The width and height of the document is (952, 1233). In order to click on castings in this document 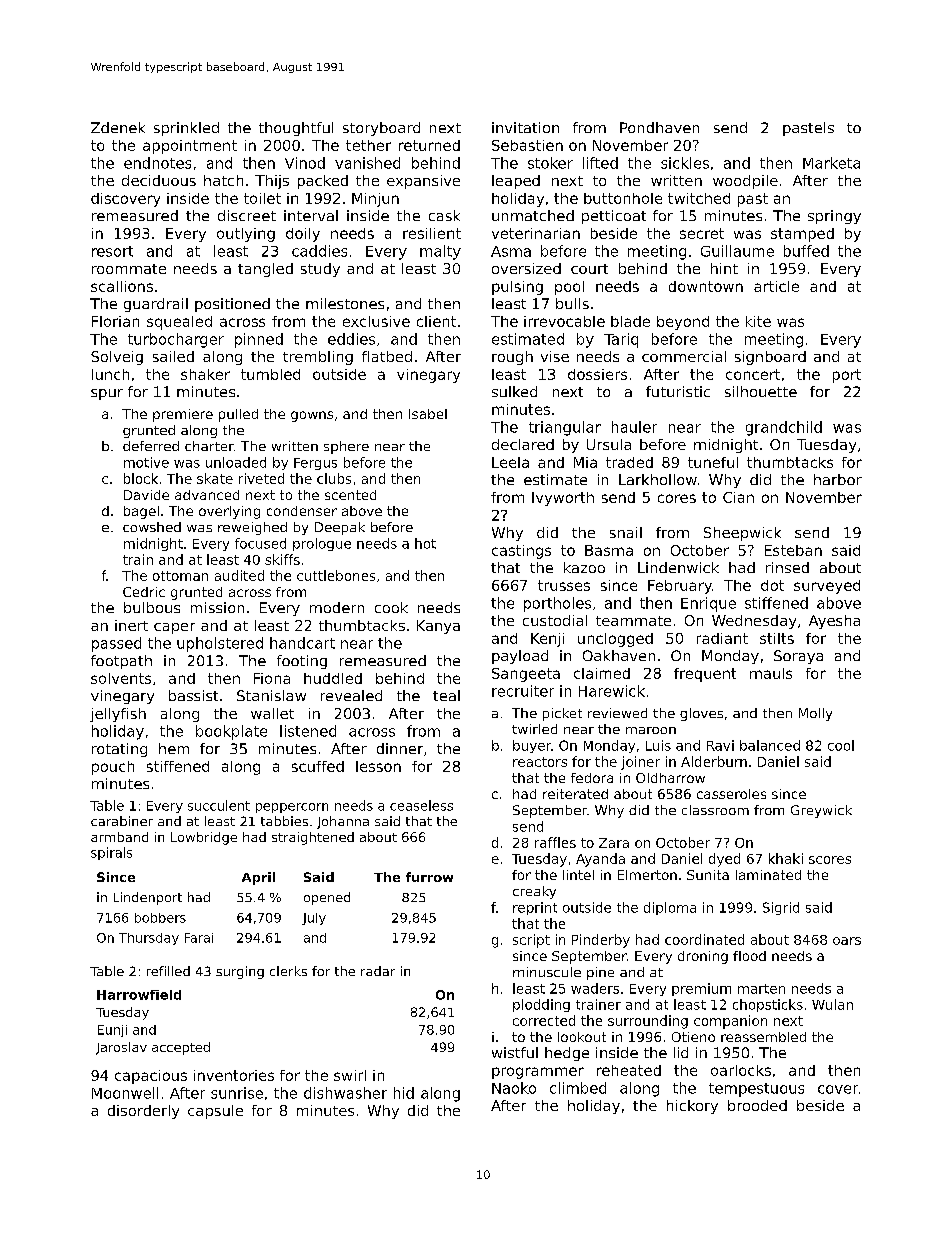, I will do `click(521, 552)`.
